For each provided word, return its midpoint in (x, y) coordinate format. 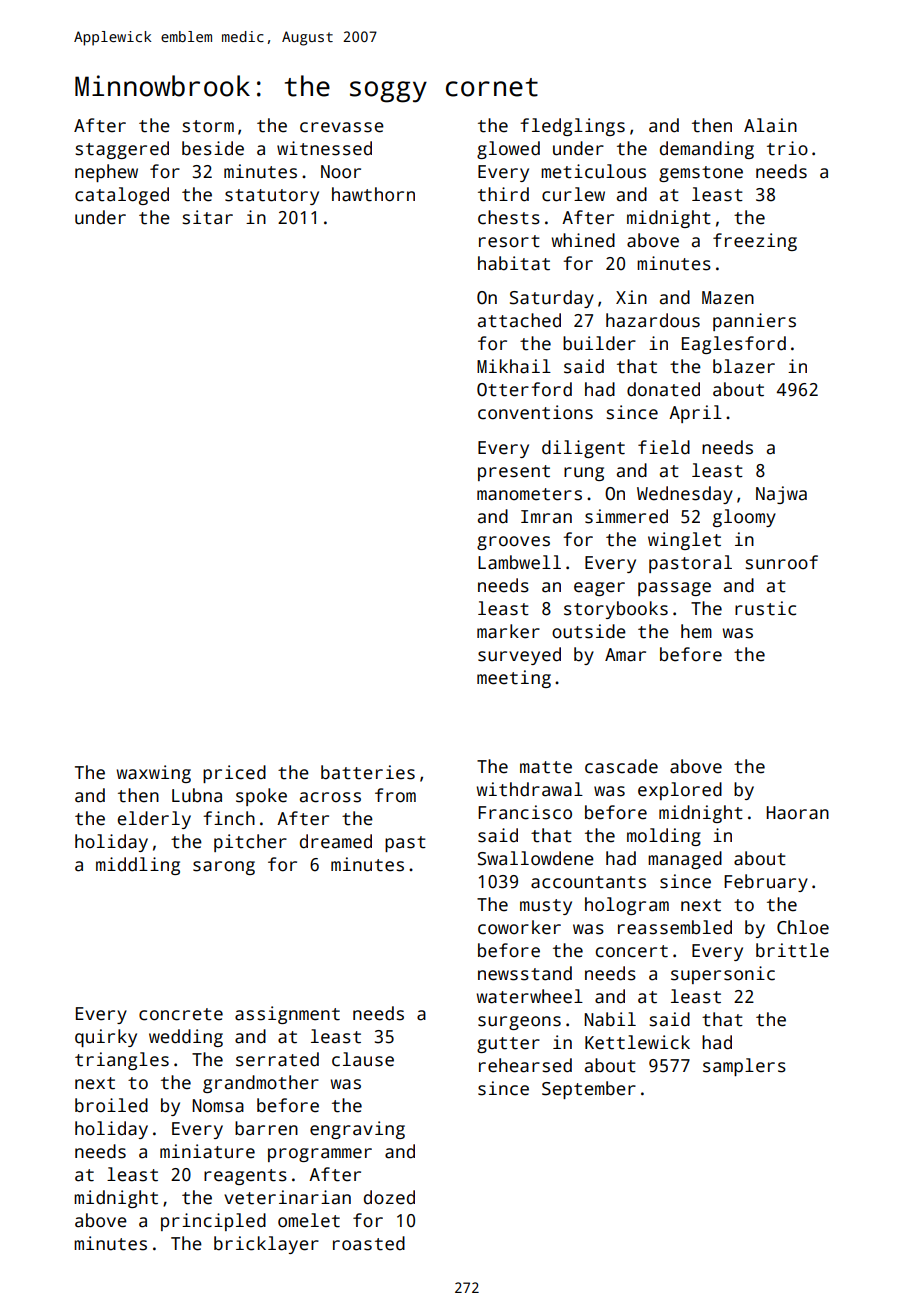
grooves (513, 543)
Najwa (781, 495)
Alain (770, 125)
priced (234, 774)
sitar (208, 217)
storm (208, 126)
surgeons (519, 1023)
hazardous (653, 320)
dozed (389, 1197)
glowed (508, 150)
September (589, 1090)
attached (519, 320)
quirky (106, 1038)
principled (213, 1222)
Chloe (803, 927)
